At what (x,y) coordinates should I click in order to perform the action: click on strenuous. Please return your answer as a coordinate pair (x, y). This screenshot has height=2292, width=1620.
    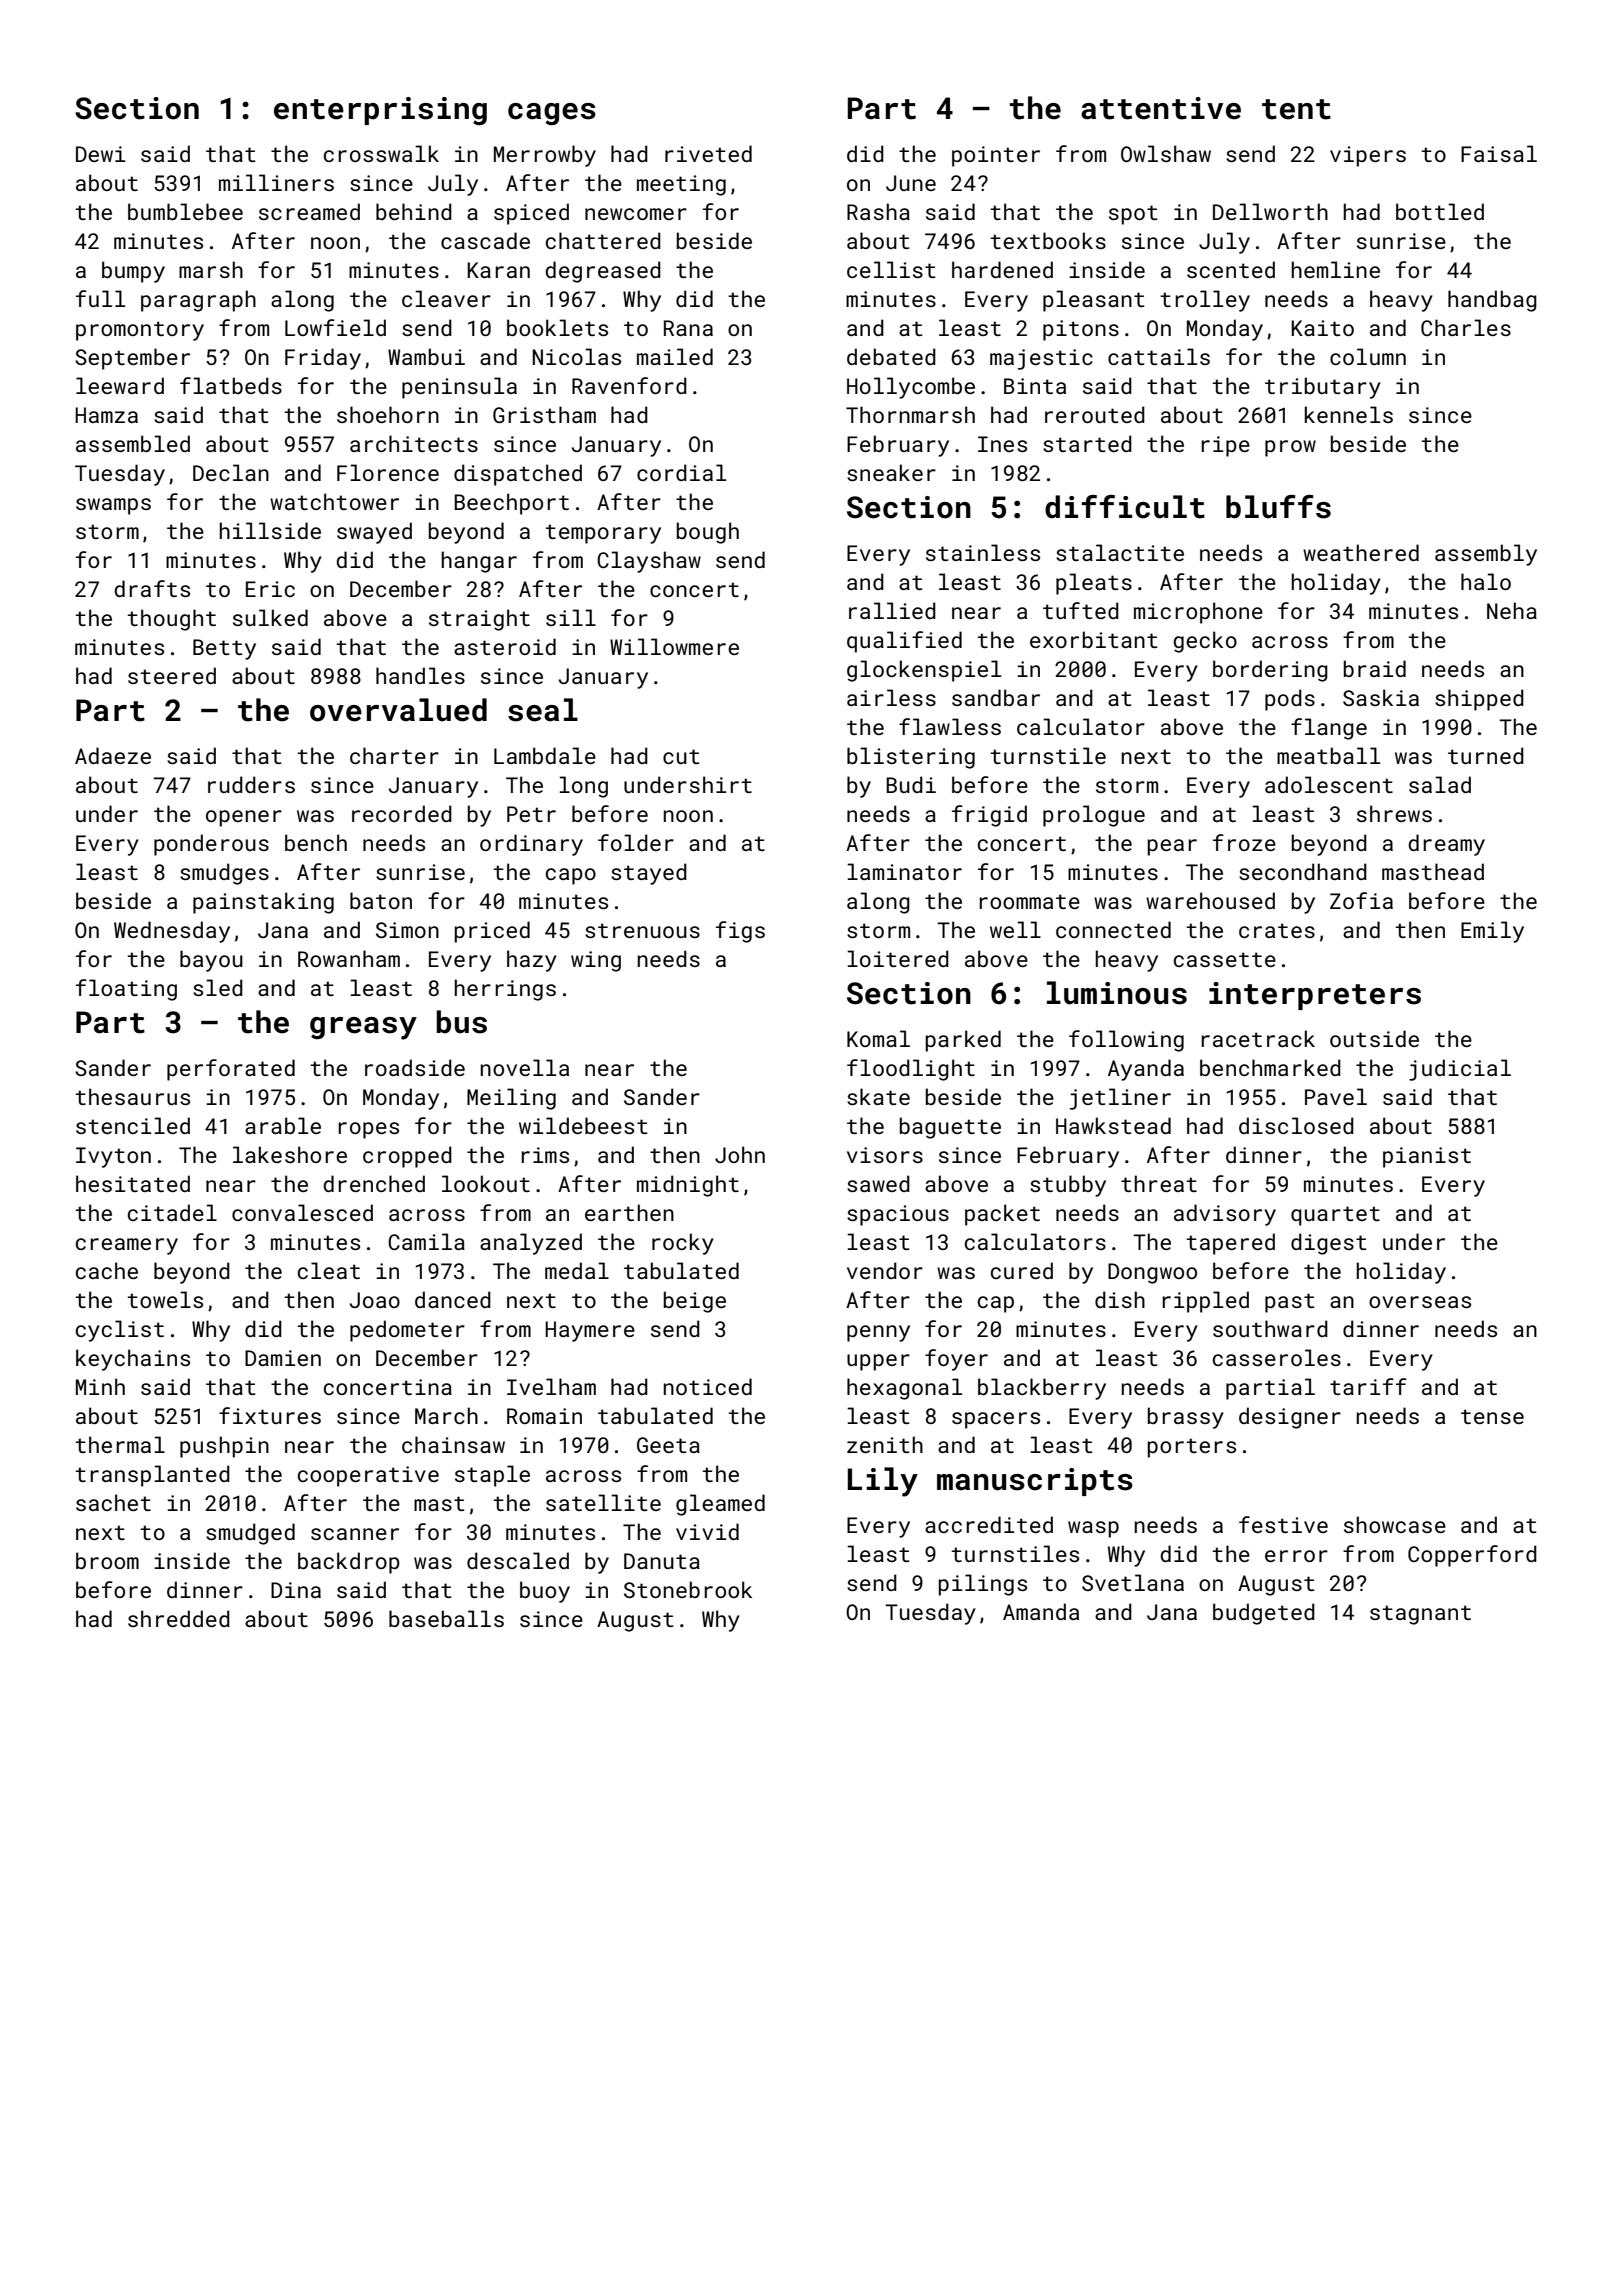
    Looking at the image, I should click on (642, 930).
